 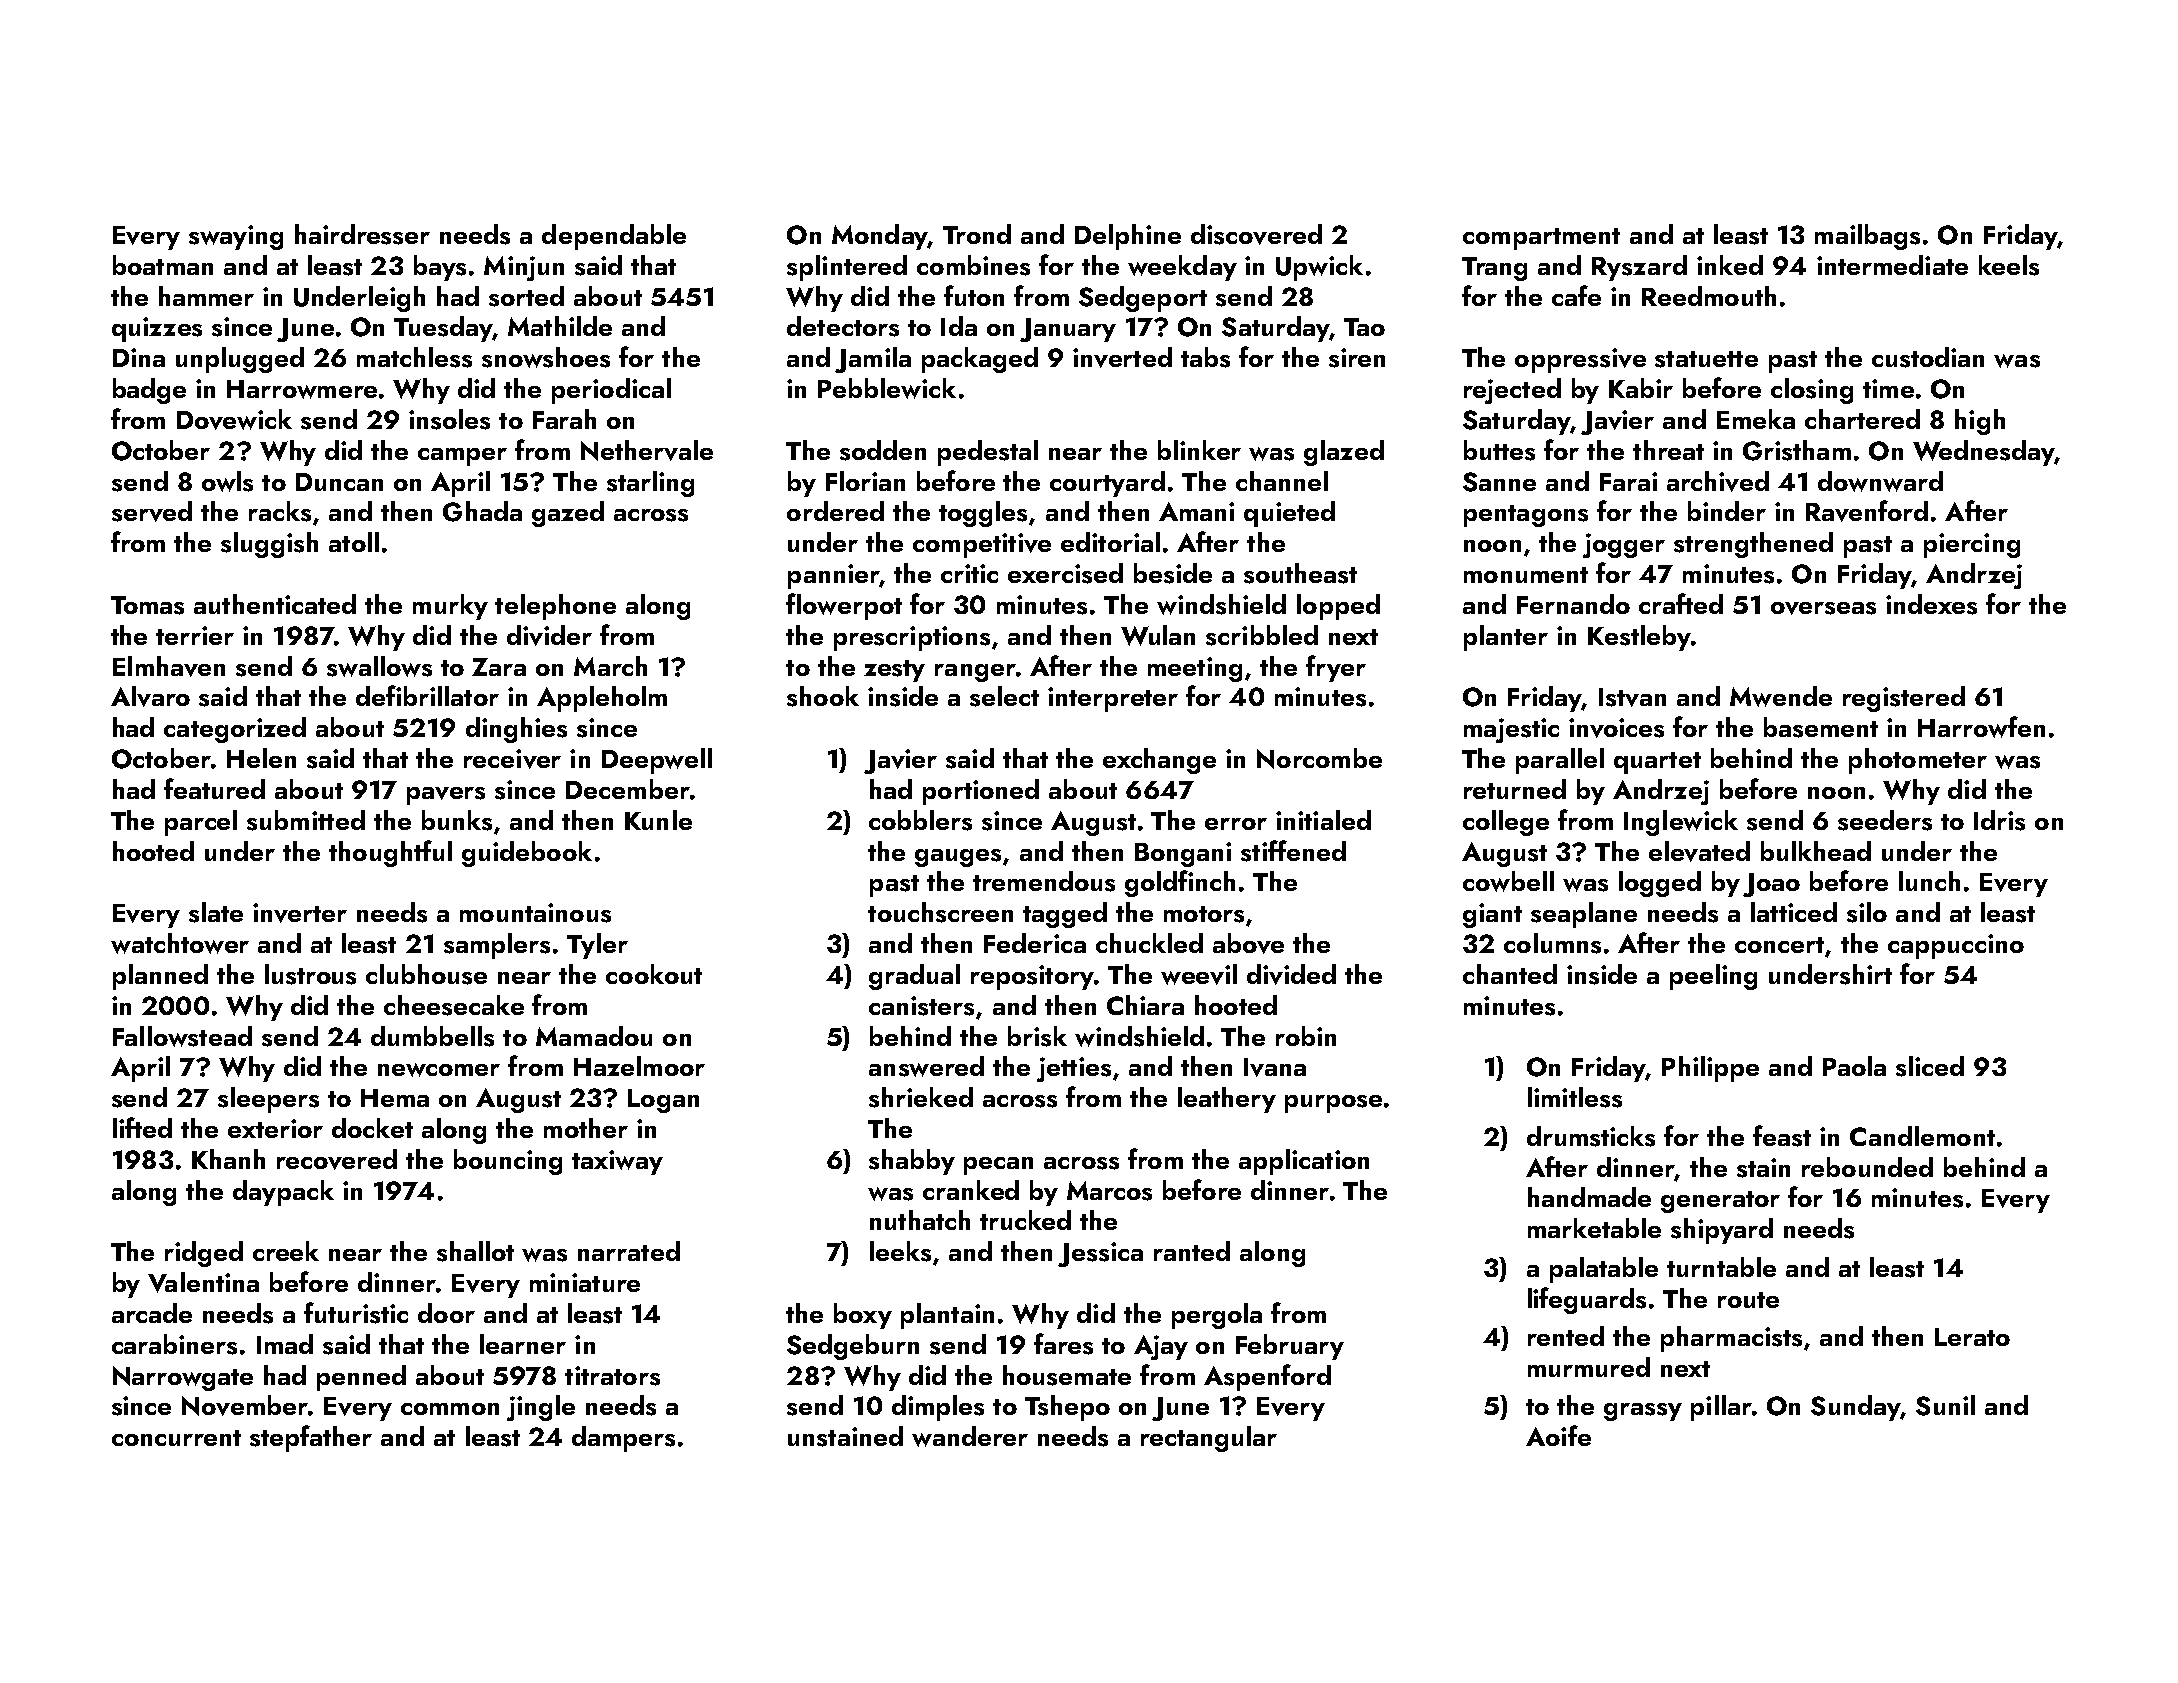 What do you see at coordinates (1552, 943) in the screenshot?
I see `columns` at bounding box center [1552, 943].
